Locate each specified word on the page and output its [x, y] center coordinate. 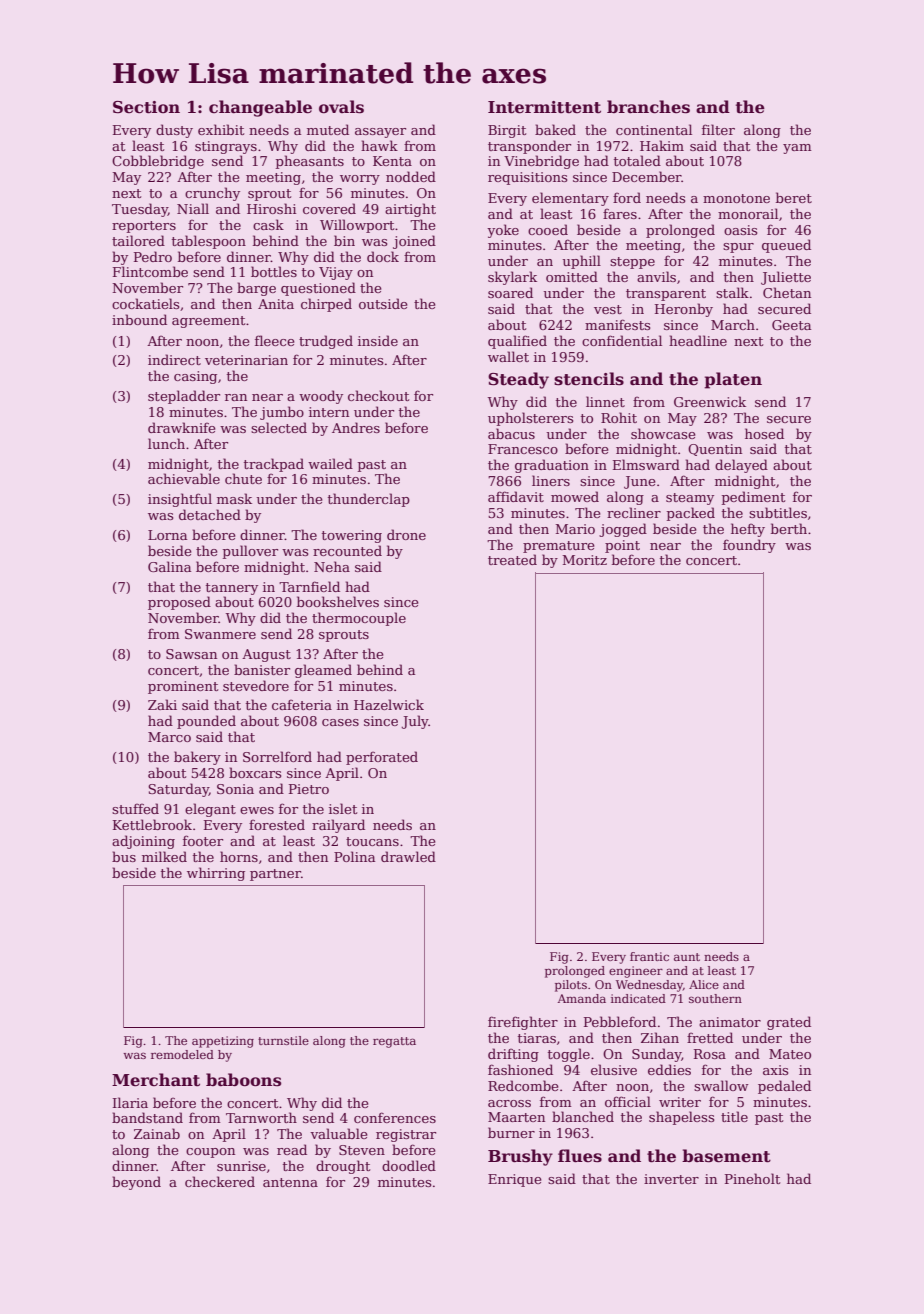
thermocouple [359, 619]
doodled [409, 1165]
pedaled [784, 1087]
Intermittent [544, 107]
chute [243, 478]
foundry [749, 546]
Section [146, 107]
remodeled [182, 1054]
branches [648, 107]
